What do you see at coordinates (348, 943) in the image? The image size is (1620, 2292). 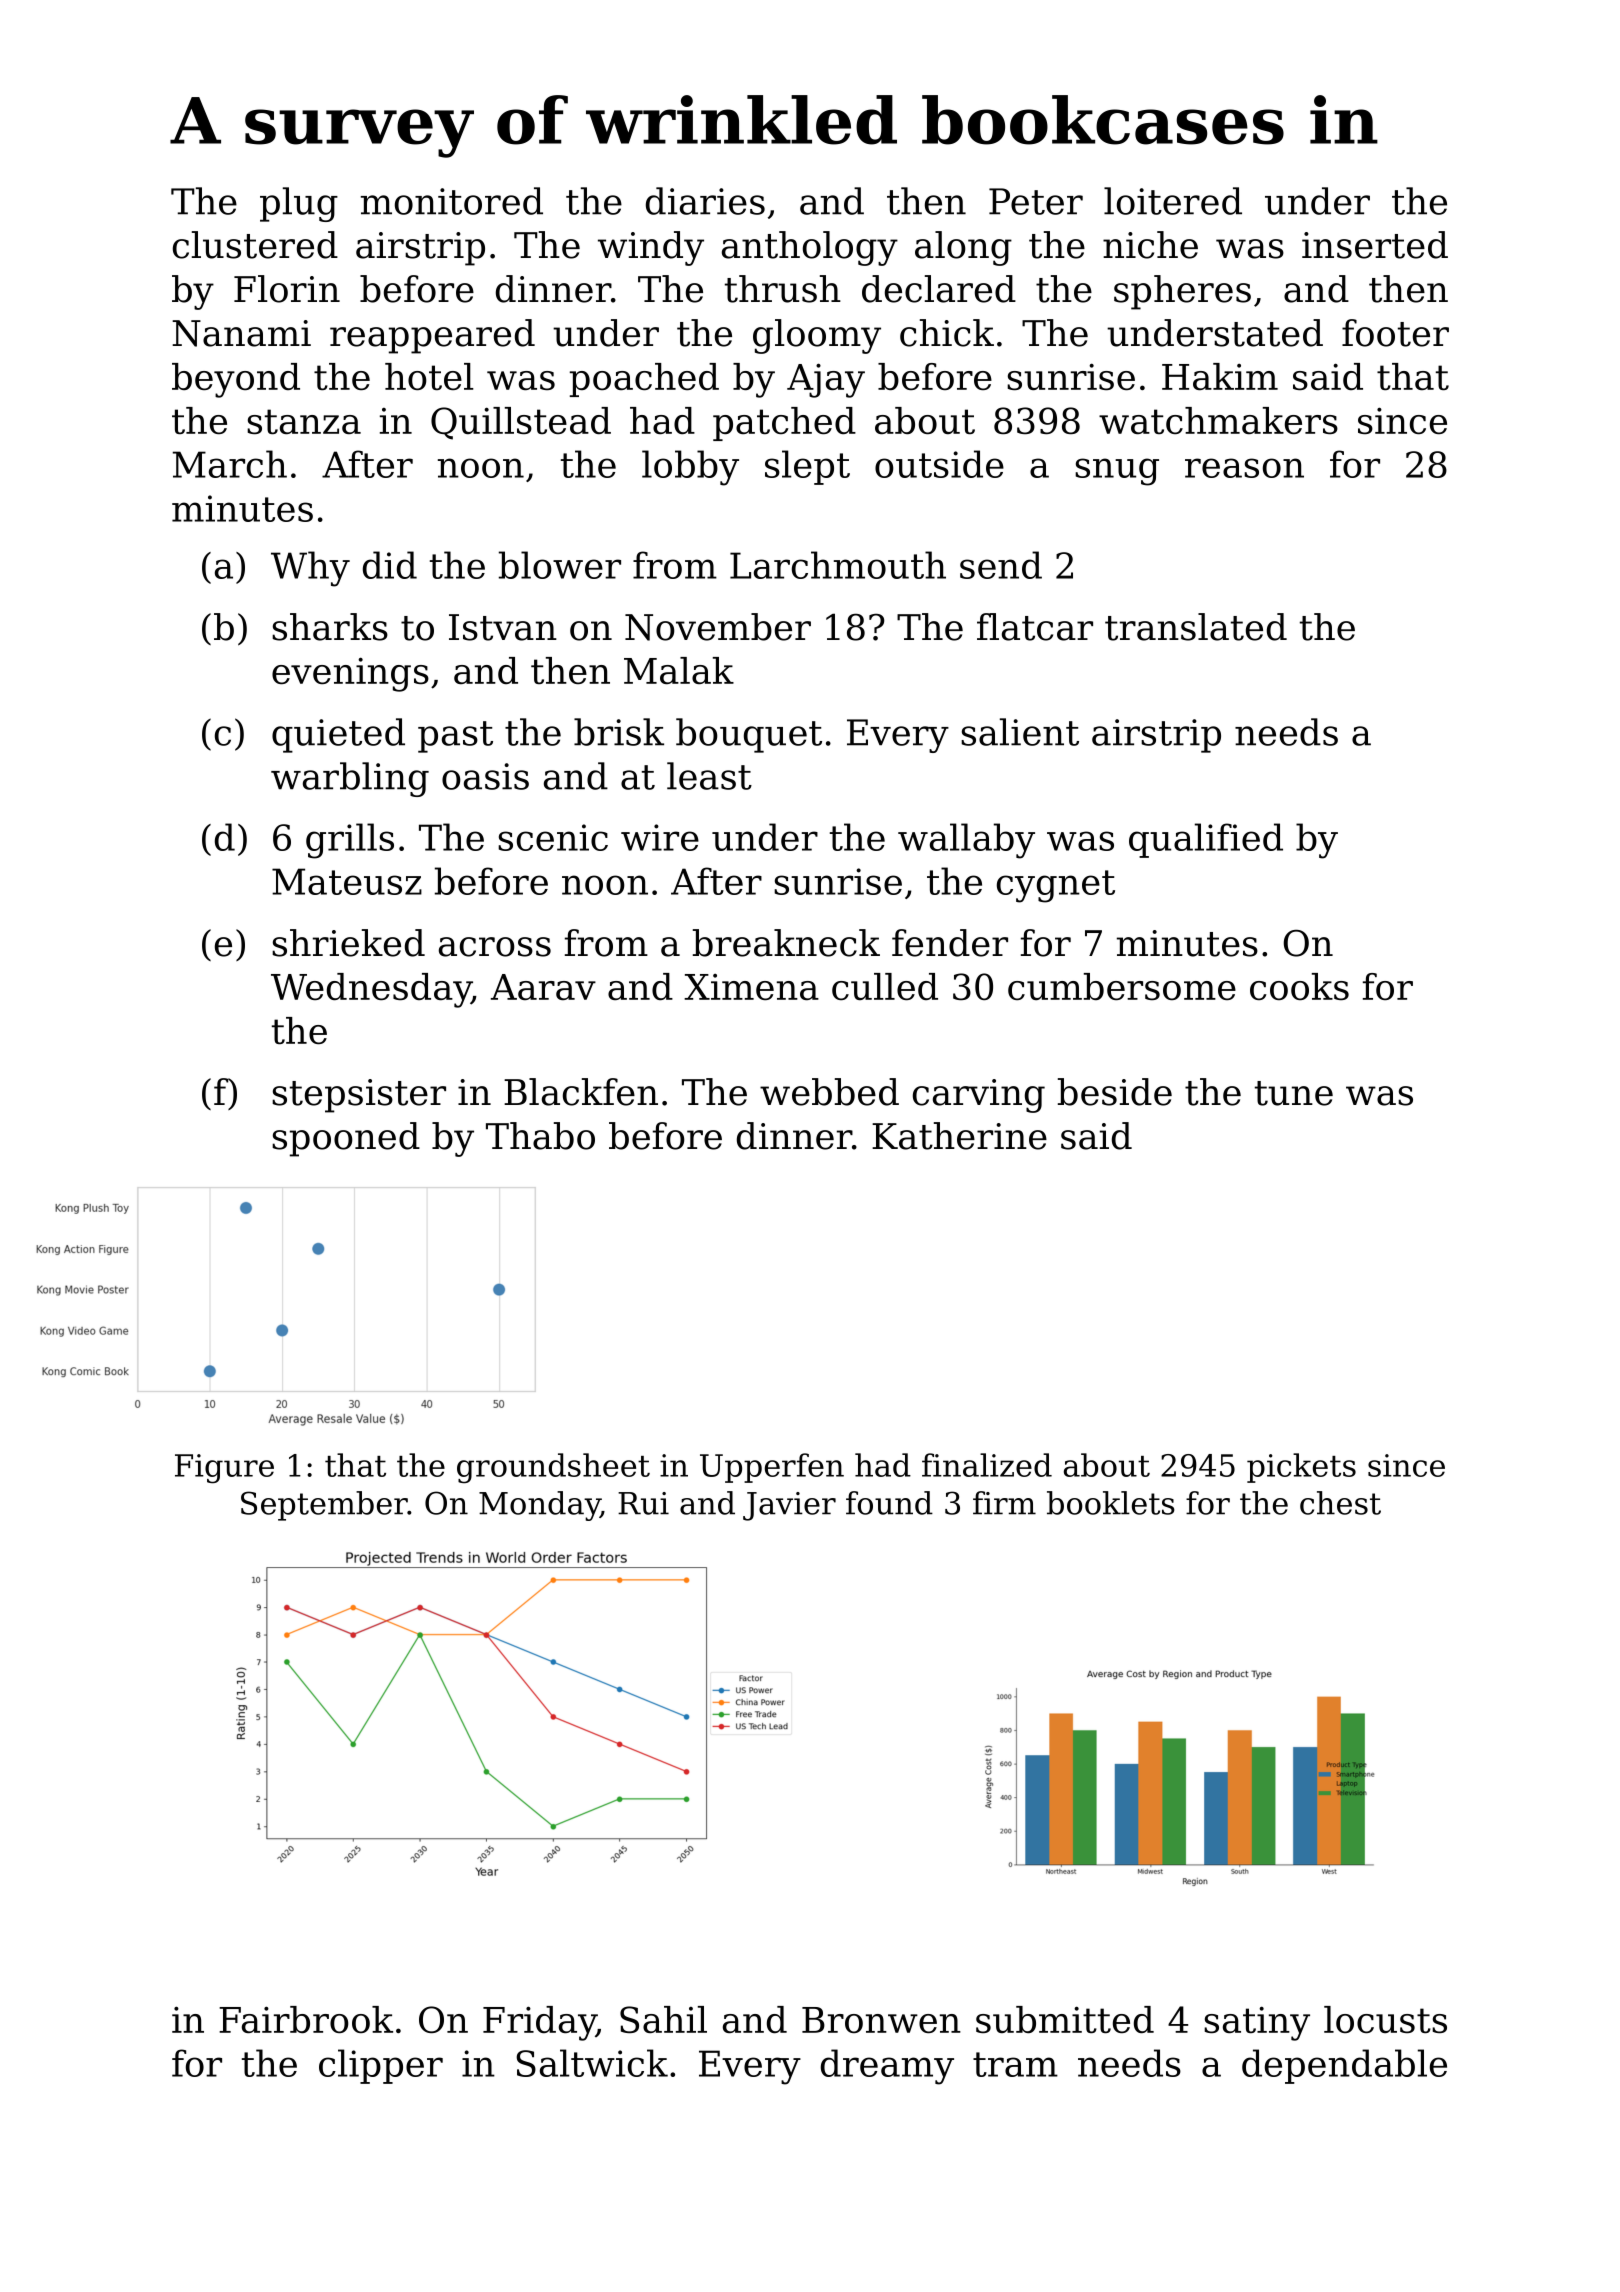 I see `shrieked` at bounding box center [348, 943].
